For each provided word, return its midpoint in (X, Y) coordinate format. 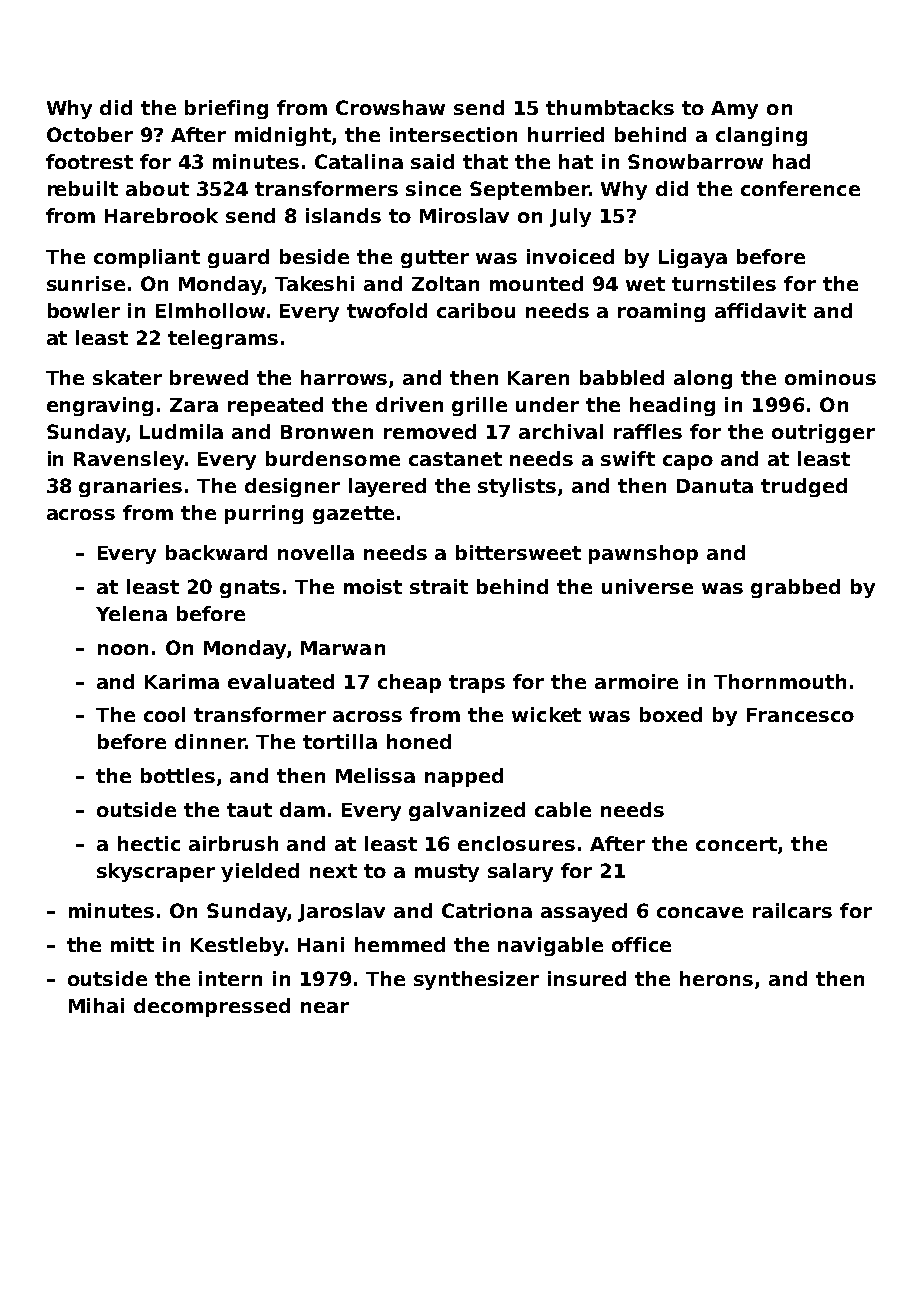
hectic (149, 843)
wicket (546, 714)
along (703, 379)
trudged (804, 487)
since (433, 188)
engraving (100, 406)
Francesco (800, 715)
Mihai (96, 1005)
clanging (761, 136)
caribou (476, 310)
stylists (517, 487)
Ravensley (129, 460)
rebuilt (83, 188)
